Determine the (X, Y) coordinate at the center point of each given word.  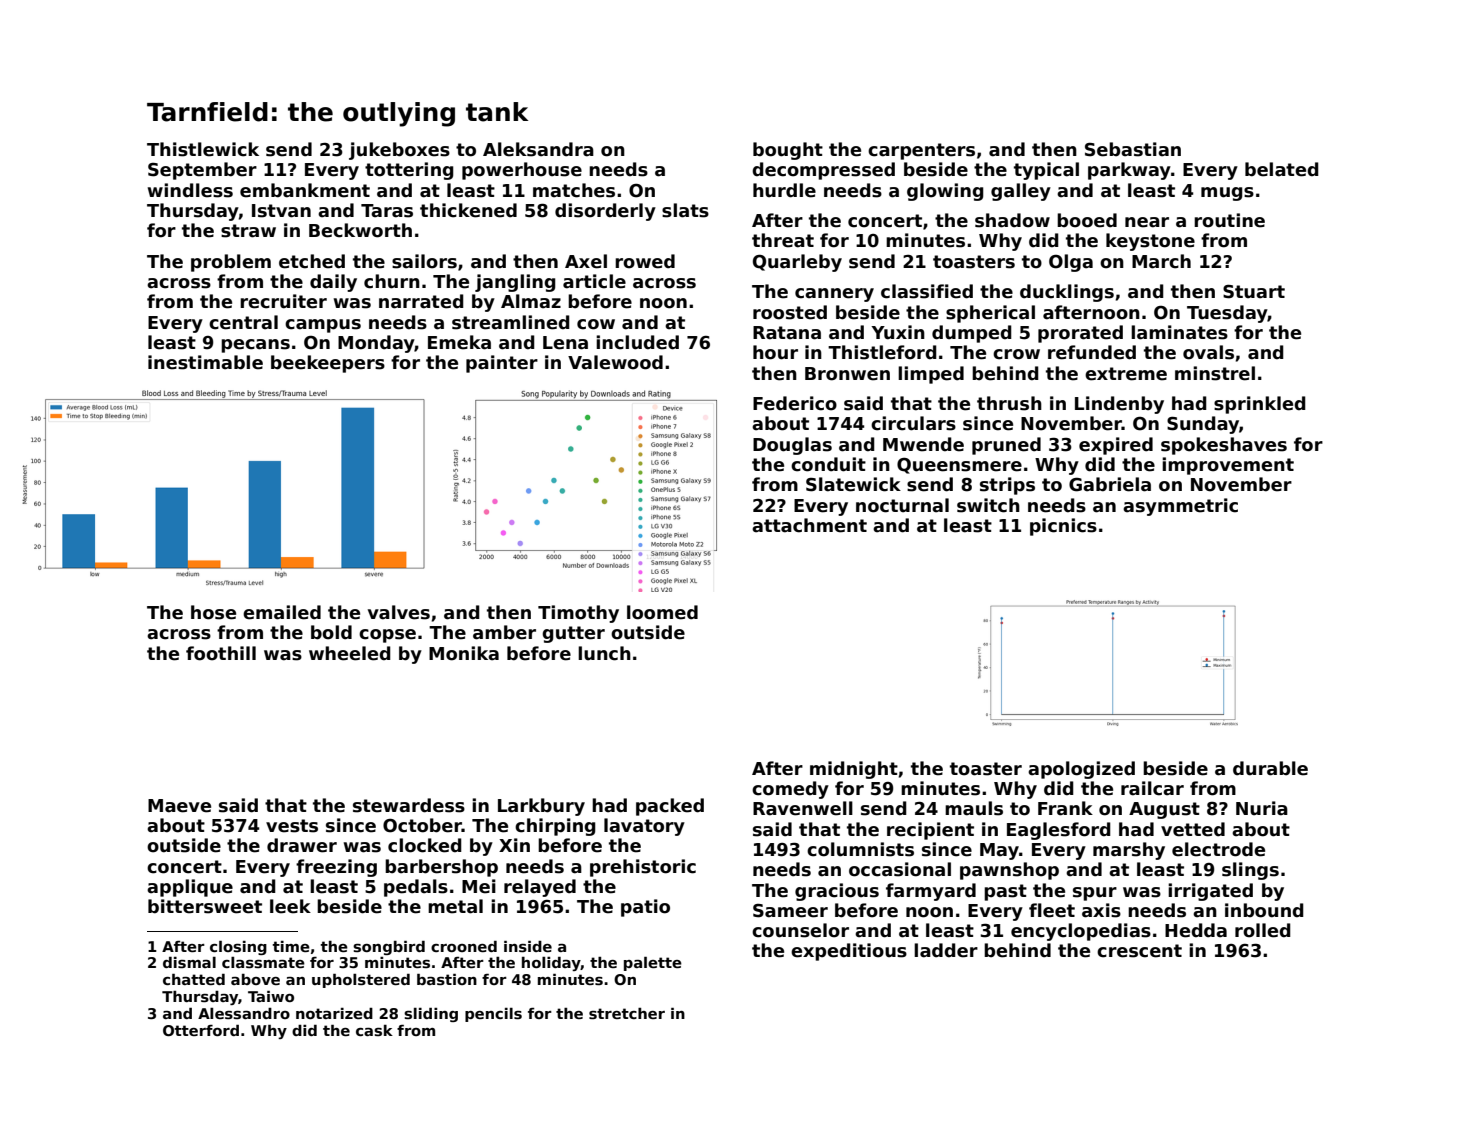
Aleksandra (538, 149)
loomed (662, 612)
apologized (1081, 770)
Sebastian (1133, 149)
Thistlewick (203, 149)
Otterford (201, 1030)
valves (399, 612)
